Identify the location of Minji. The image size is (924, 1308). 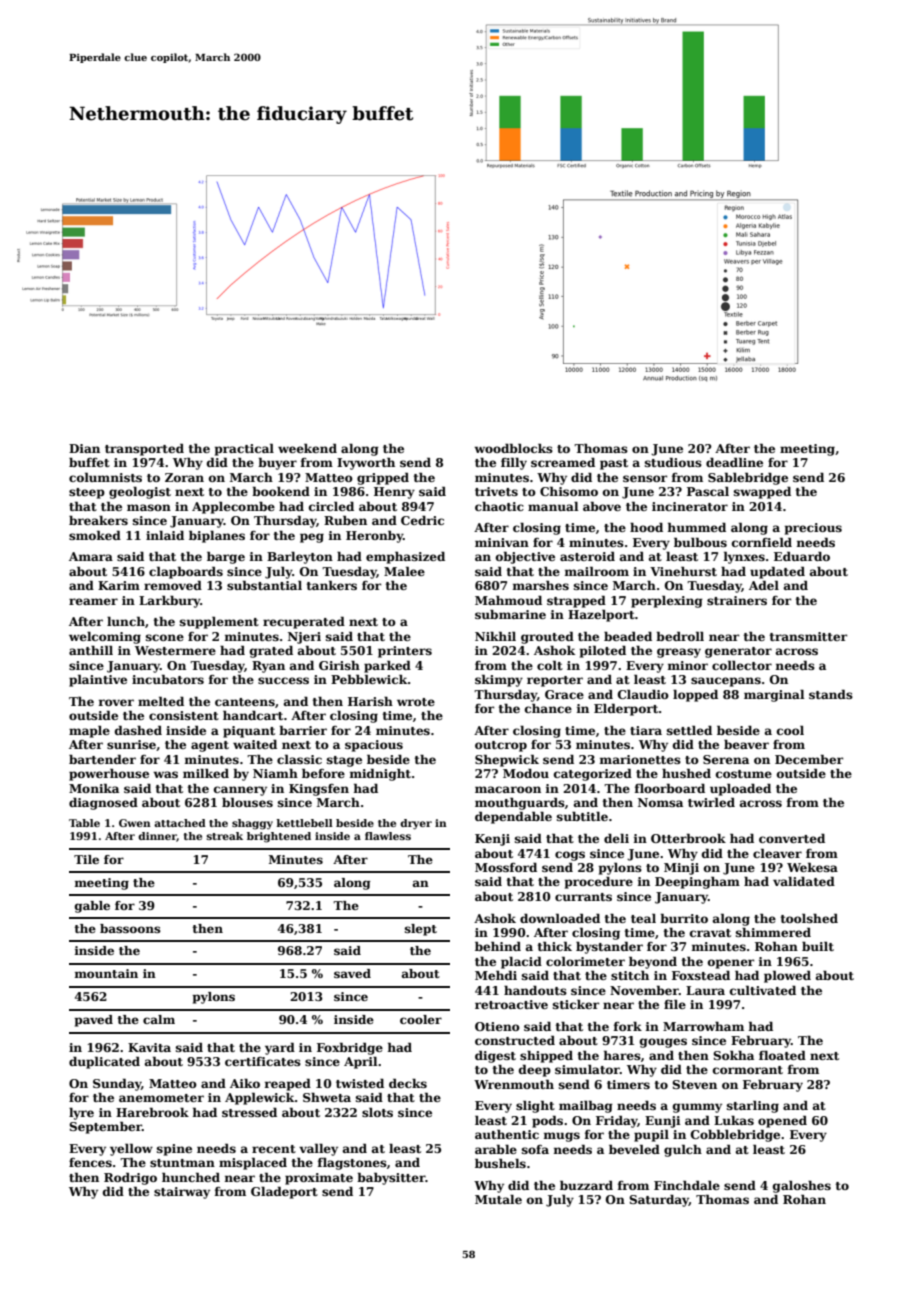
(681, 869).
